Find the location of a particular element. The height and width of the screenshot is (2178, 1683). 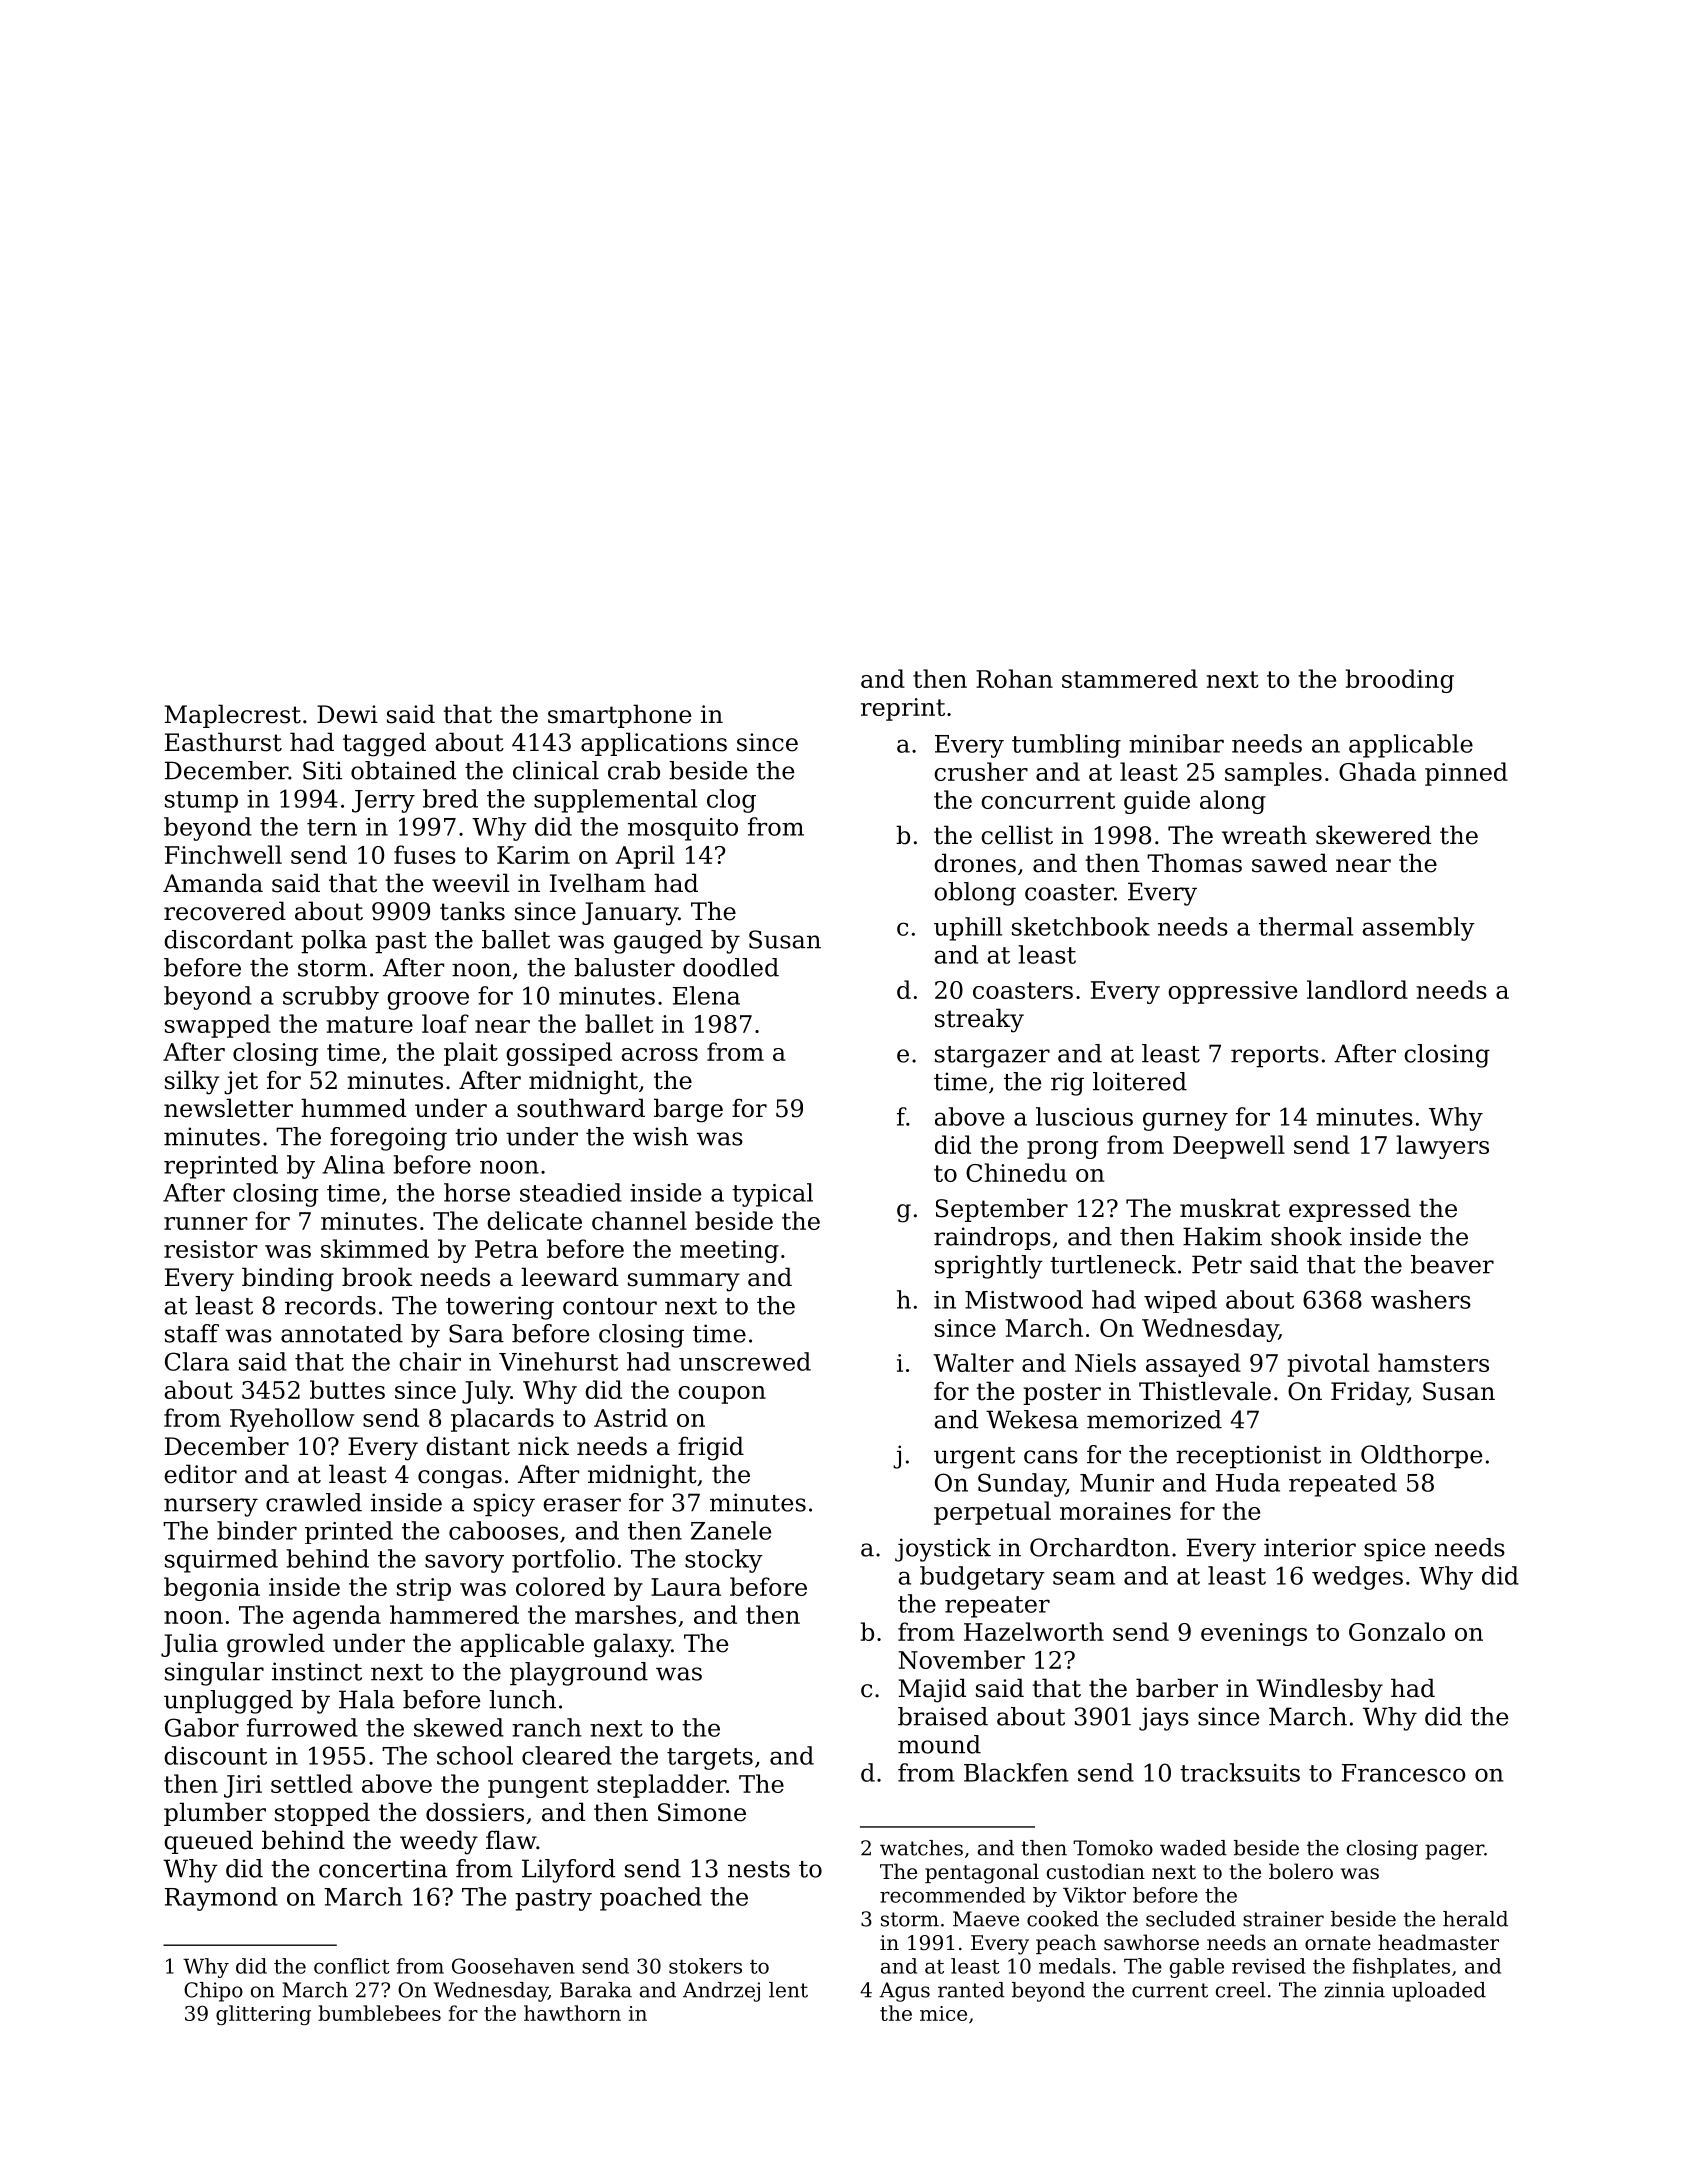

Oldthorpe is located at coordinates (1421, 1457).
